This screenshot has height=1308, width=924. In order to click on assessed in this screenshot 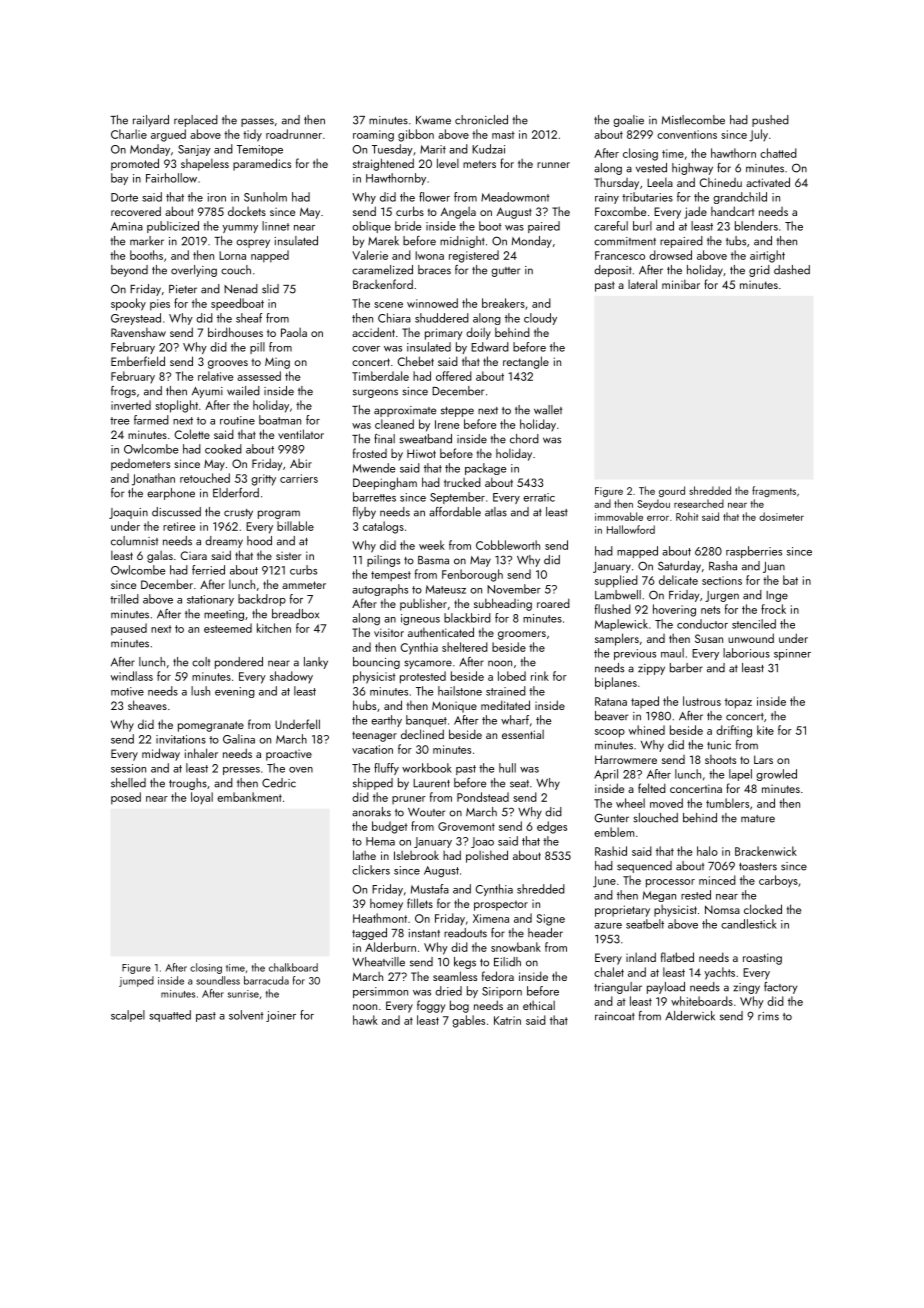, I will do `click(259, 376)`.
